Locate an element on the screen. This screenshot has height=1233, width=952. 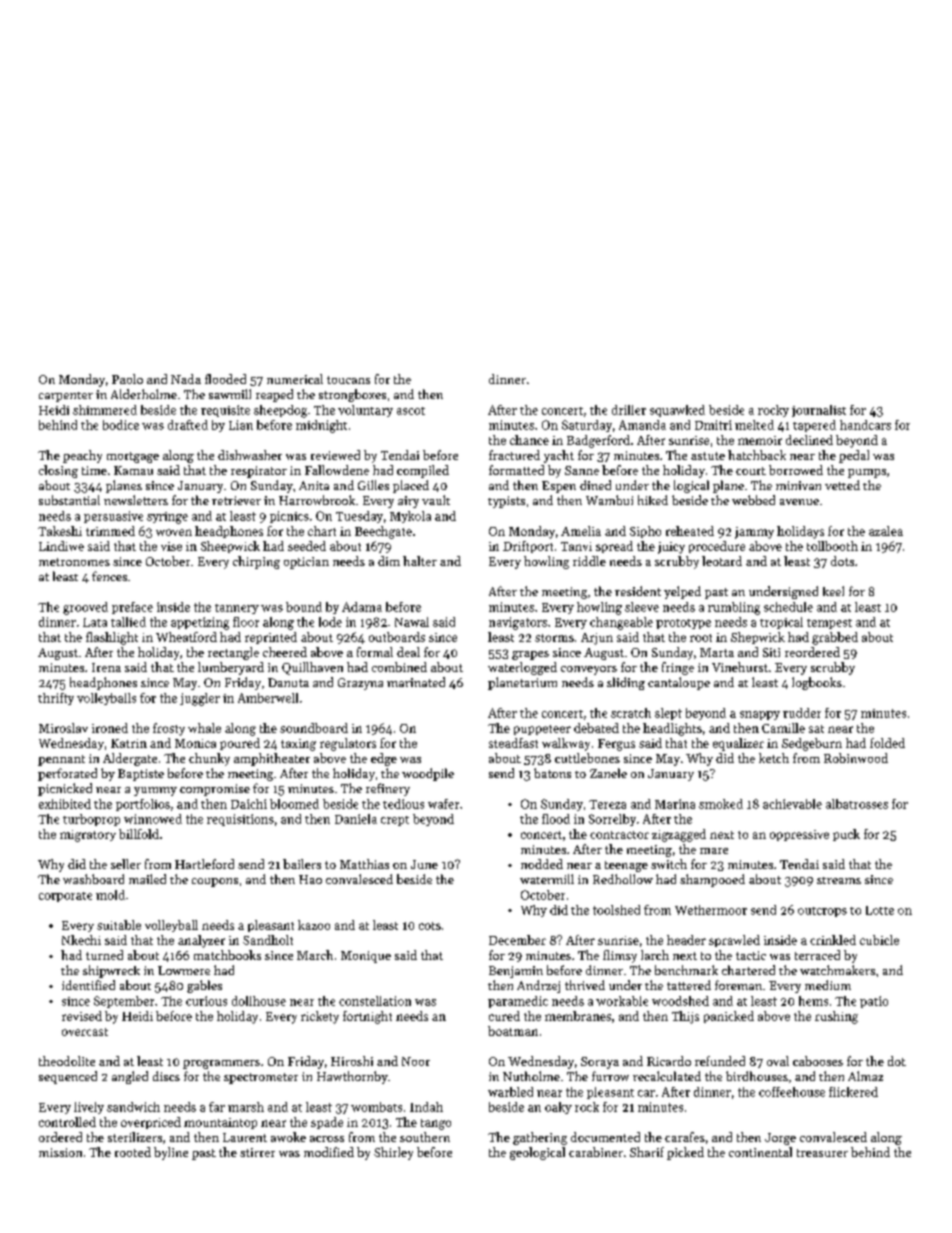
melted is located at coordinates (754, 425).
